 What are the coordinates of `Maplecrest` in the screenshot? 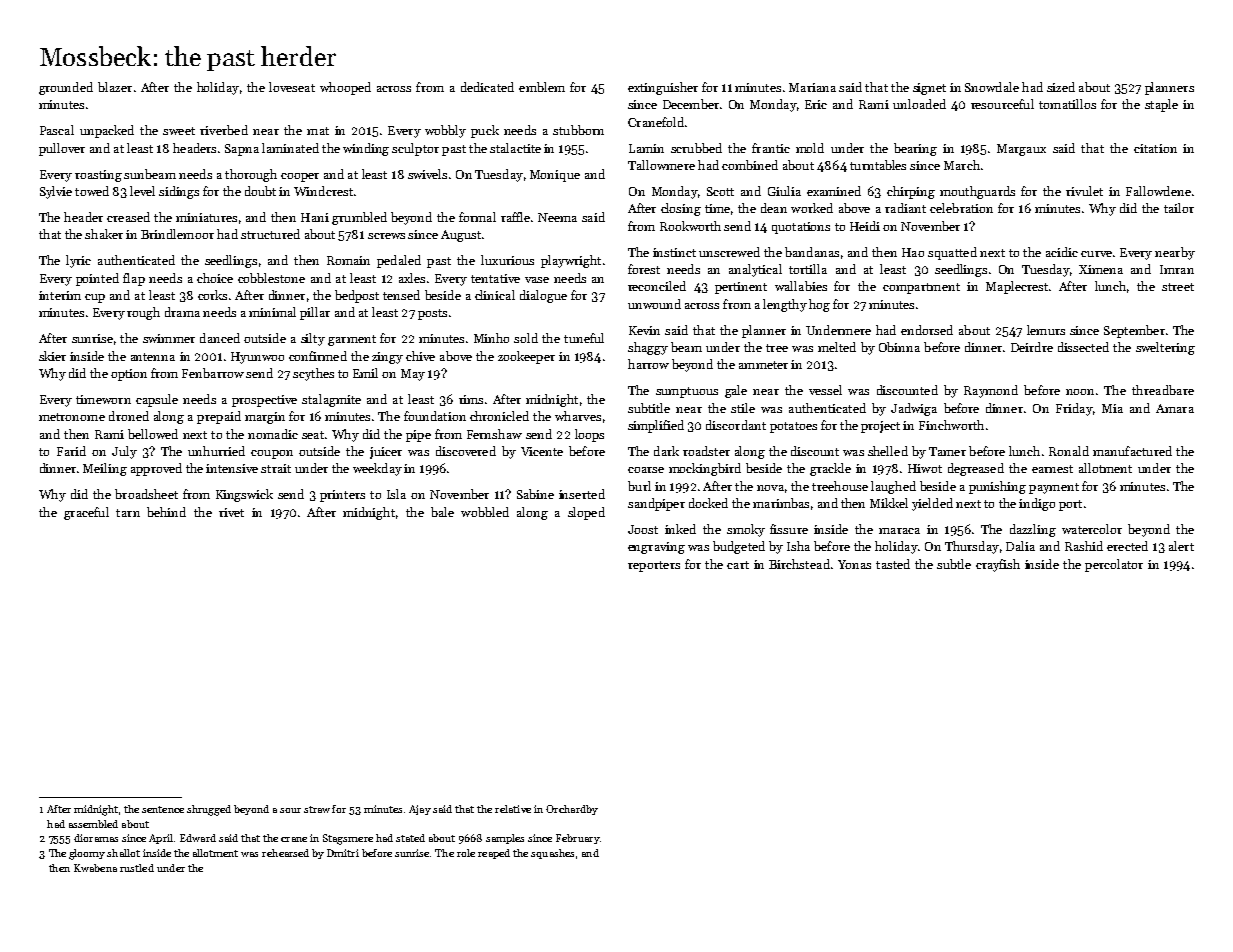 It's located at (1017, 287).
